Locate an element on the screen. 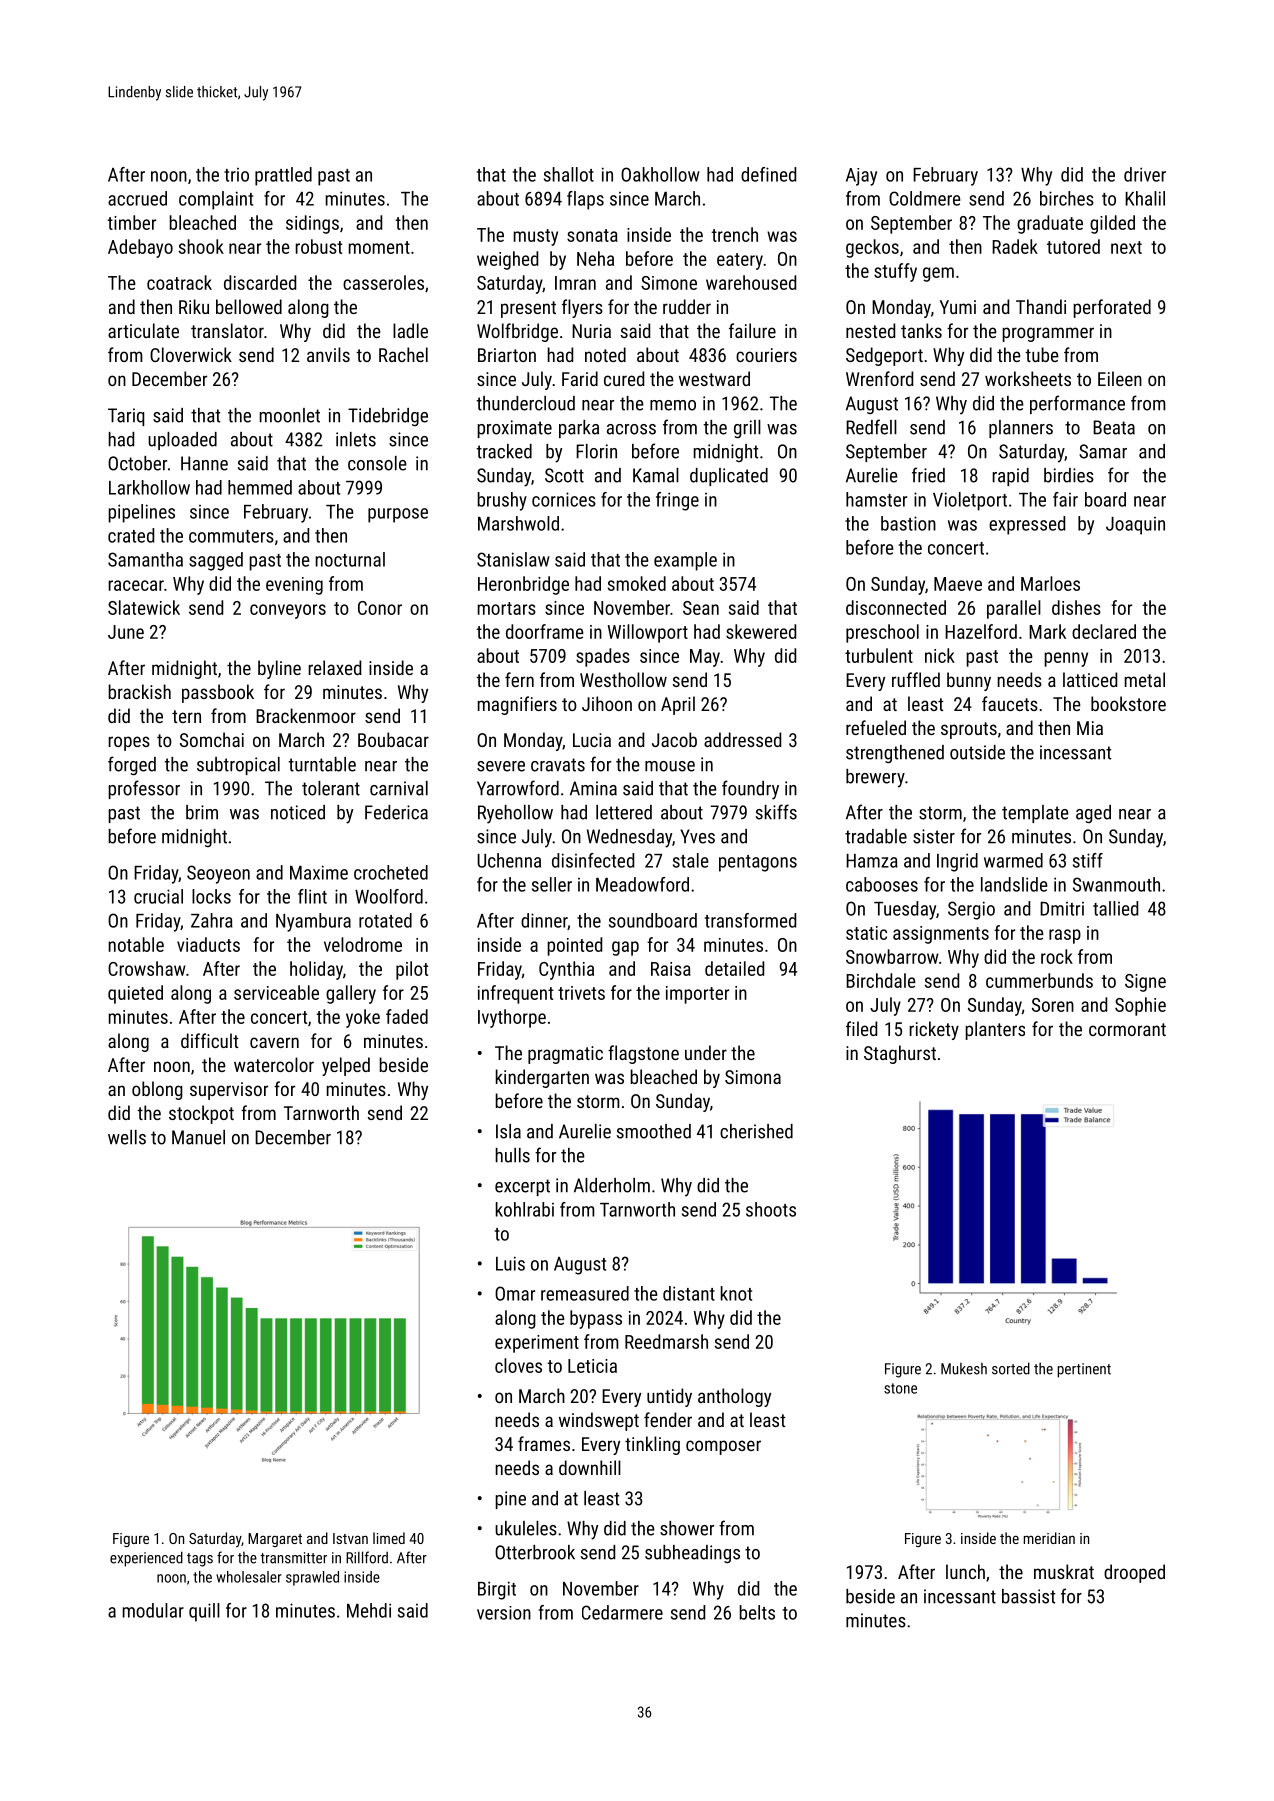 Image resolution: width=1274 pixels, height=1801 pixels. example is located at coordinates (685, 561).
